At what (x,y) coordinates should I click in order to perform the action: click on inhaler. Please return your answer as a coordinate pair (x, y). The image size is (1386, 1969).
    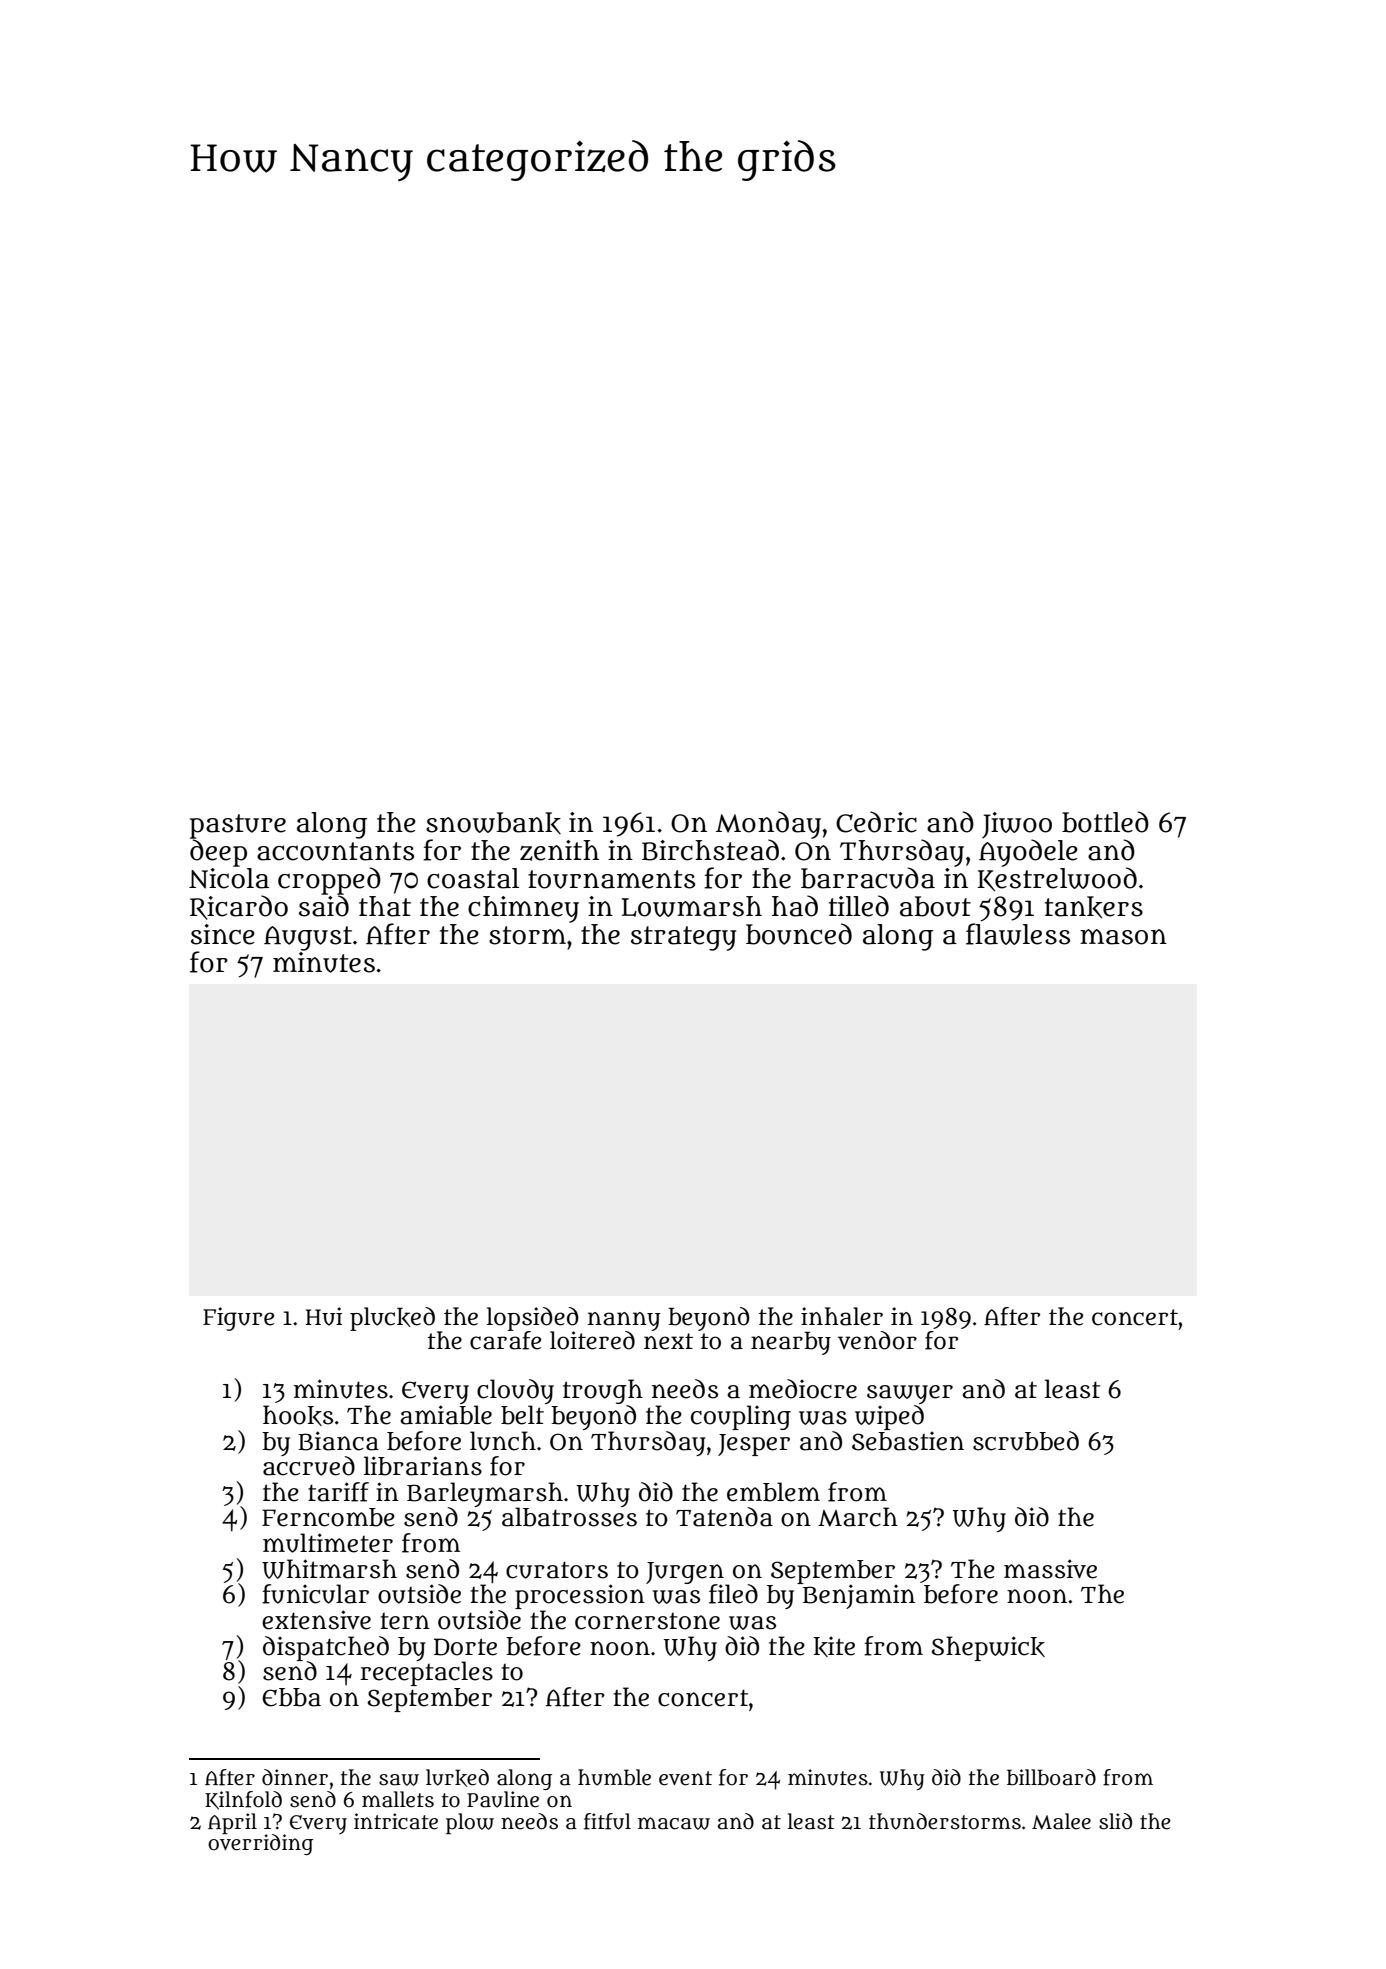
    Looking at the image, I should click on (842, 1316).
